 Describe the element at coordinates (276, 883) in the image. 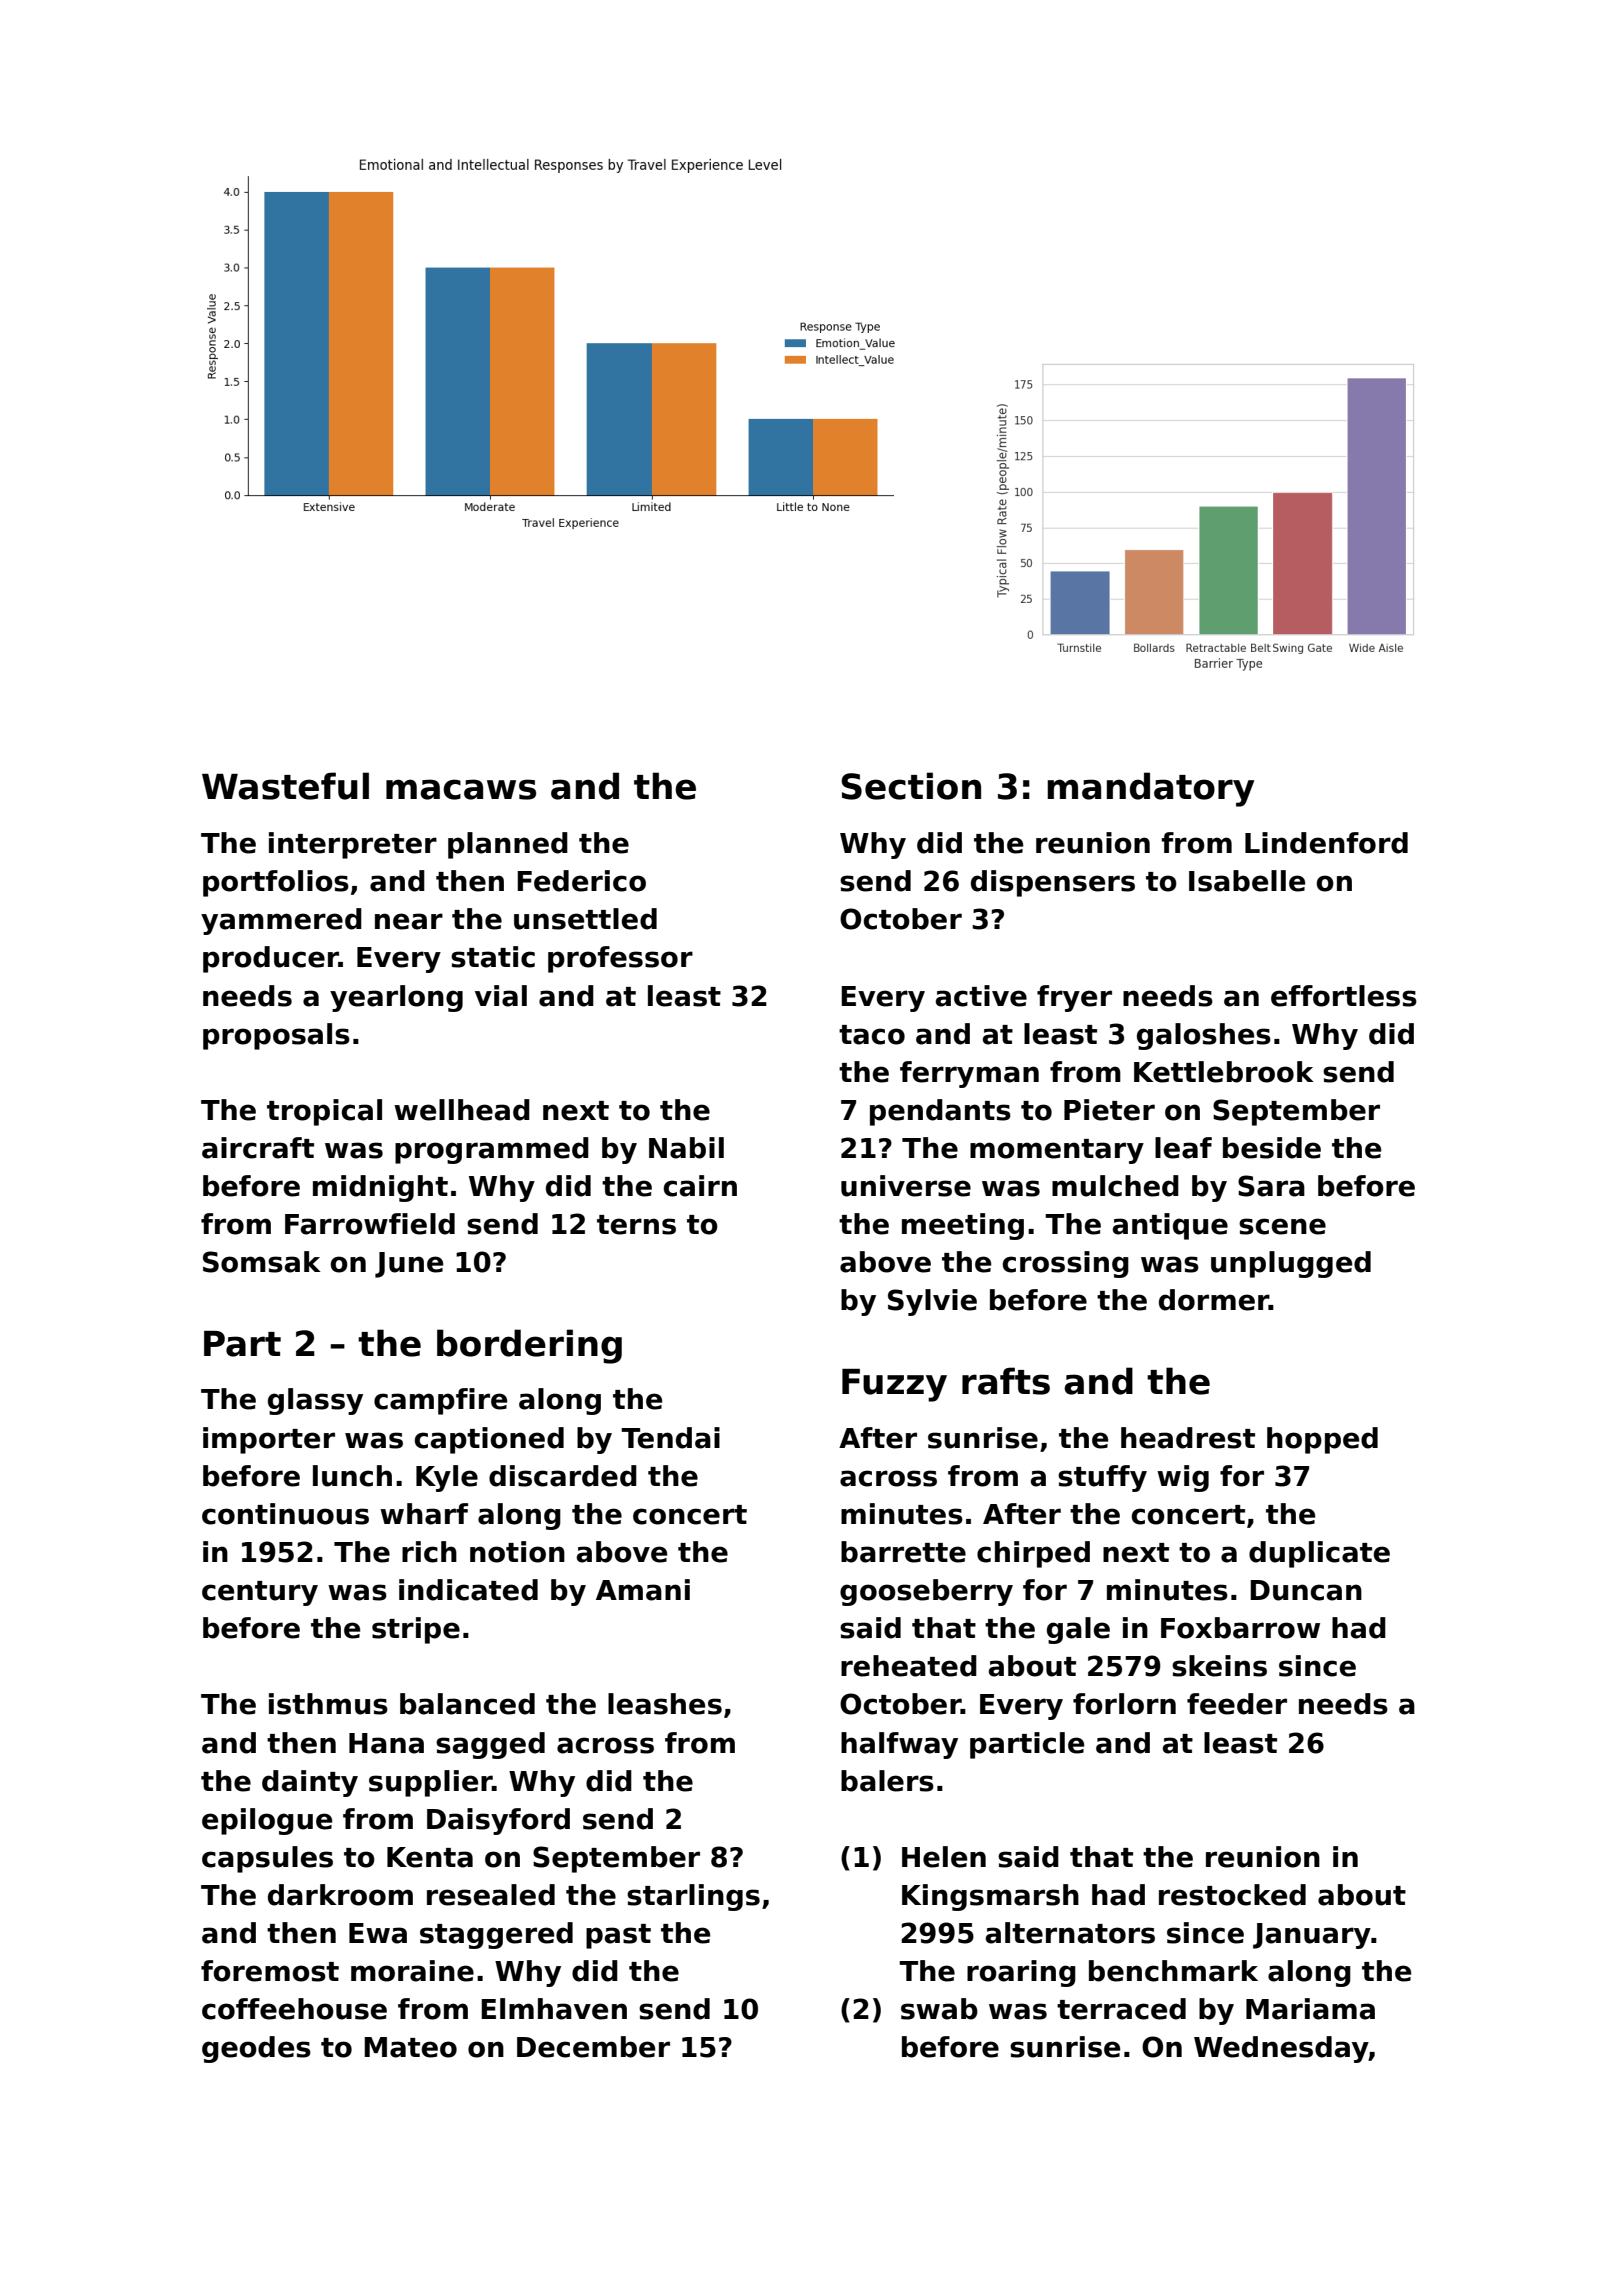

I see `portfolios` at that location.
